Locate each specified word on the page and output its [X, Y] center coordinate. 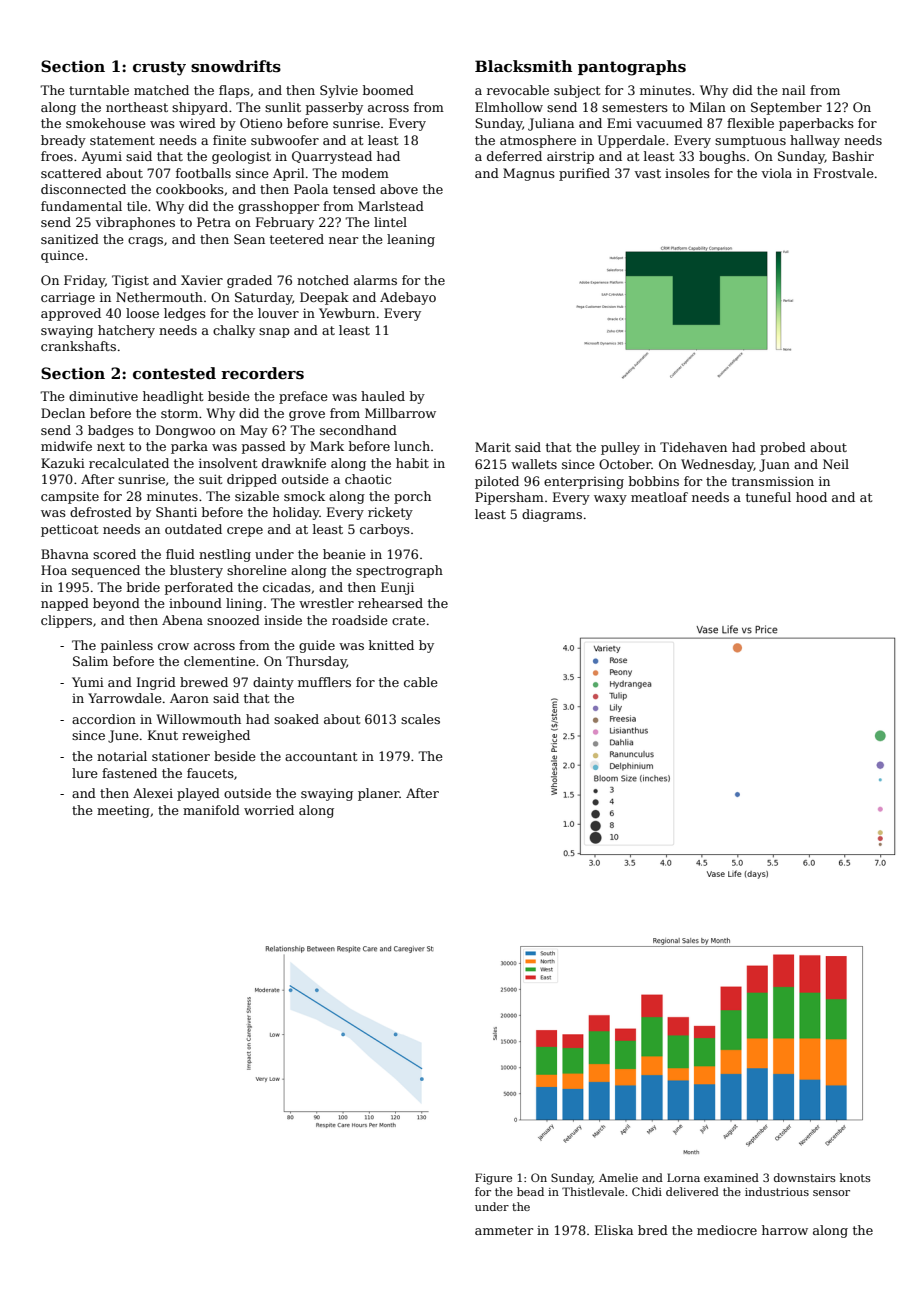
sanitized [70, 239]
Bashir [853, 156]
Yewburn [347, 313]
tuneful [768, 497]
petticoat [69, 530]
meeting [123, 811]
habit [412, 463]
